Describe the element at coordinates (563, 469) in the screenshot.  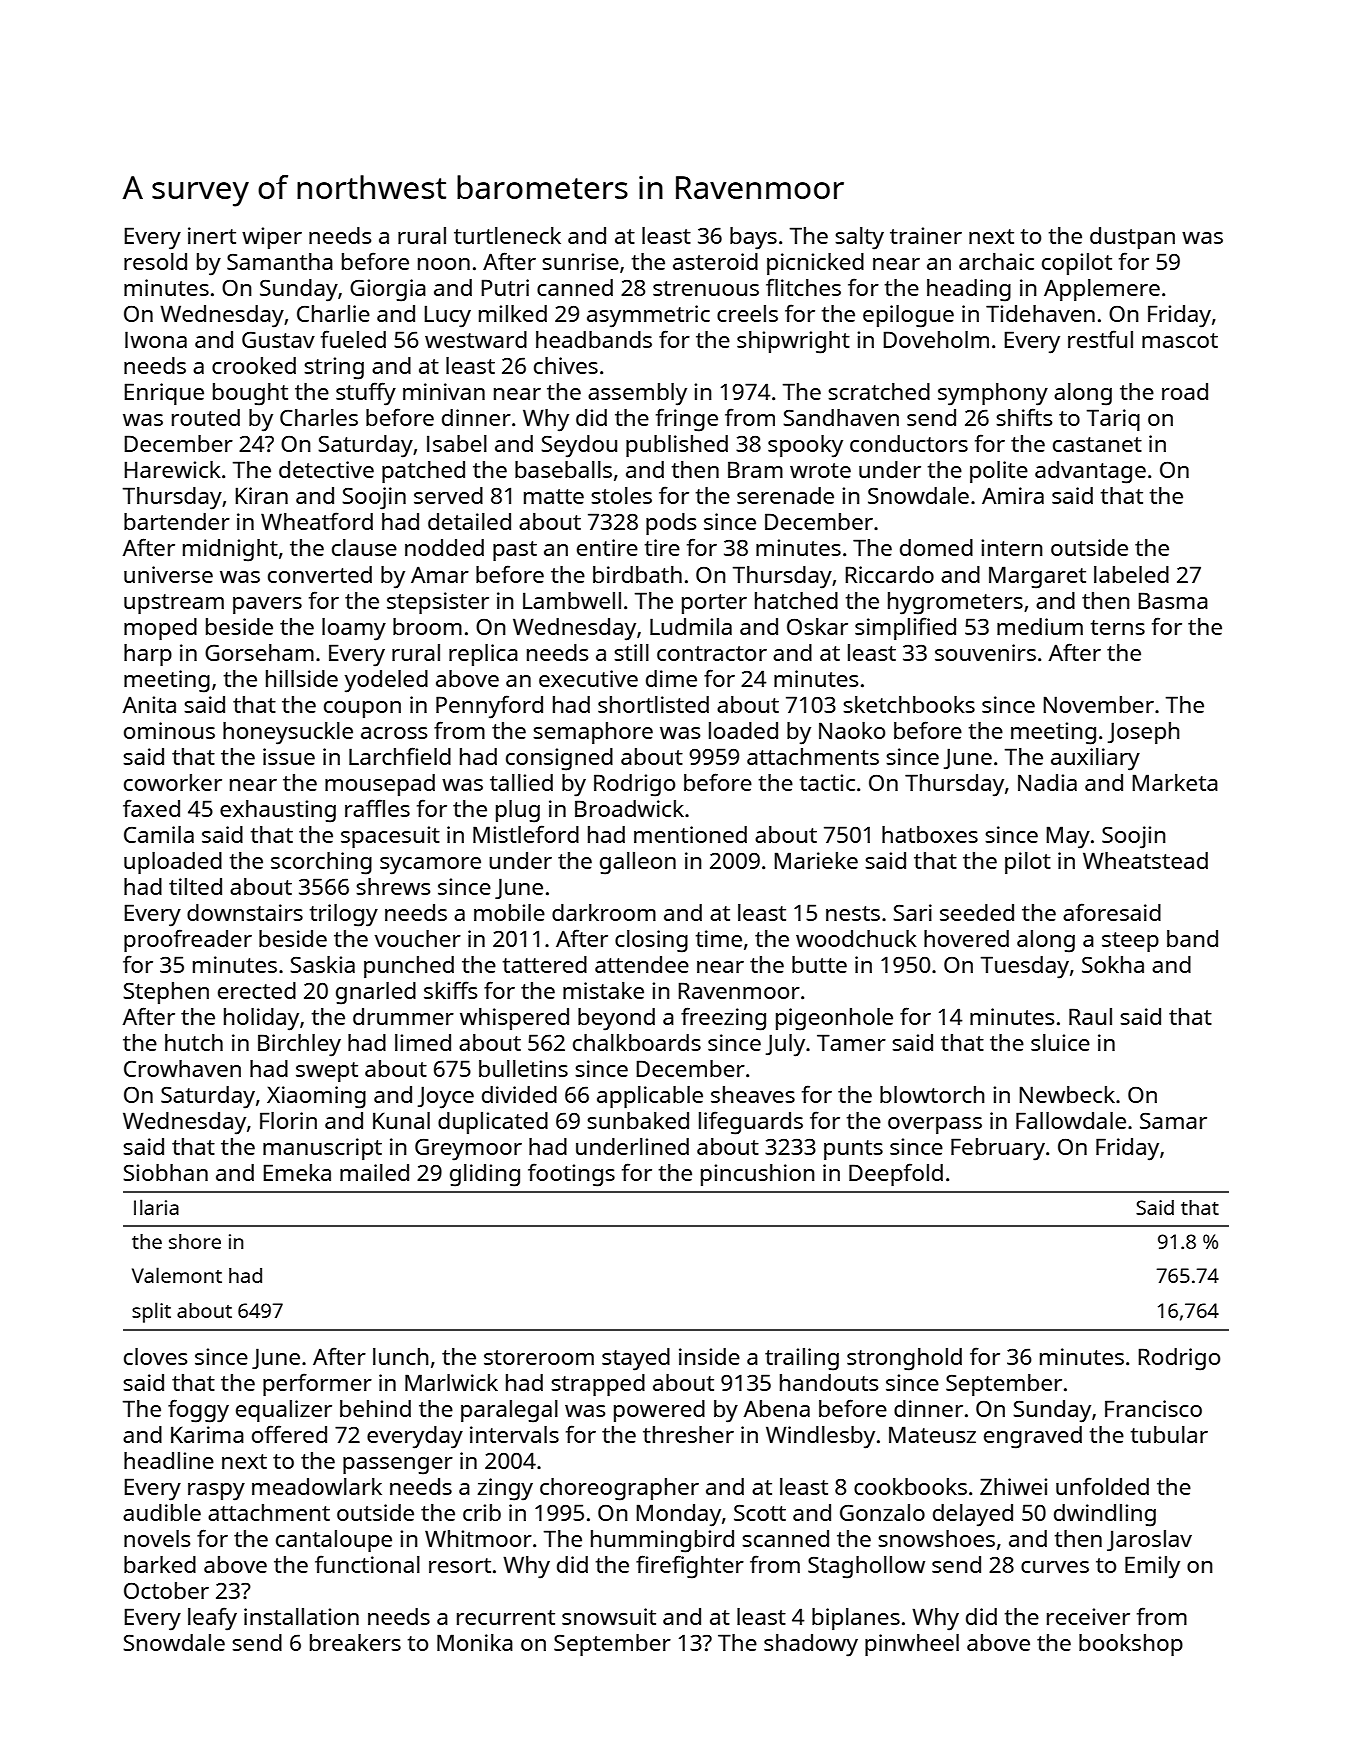
I see `baseballs` at that location.
